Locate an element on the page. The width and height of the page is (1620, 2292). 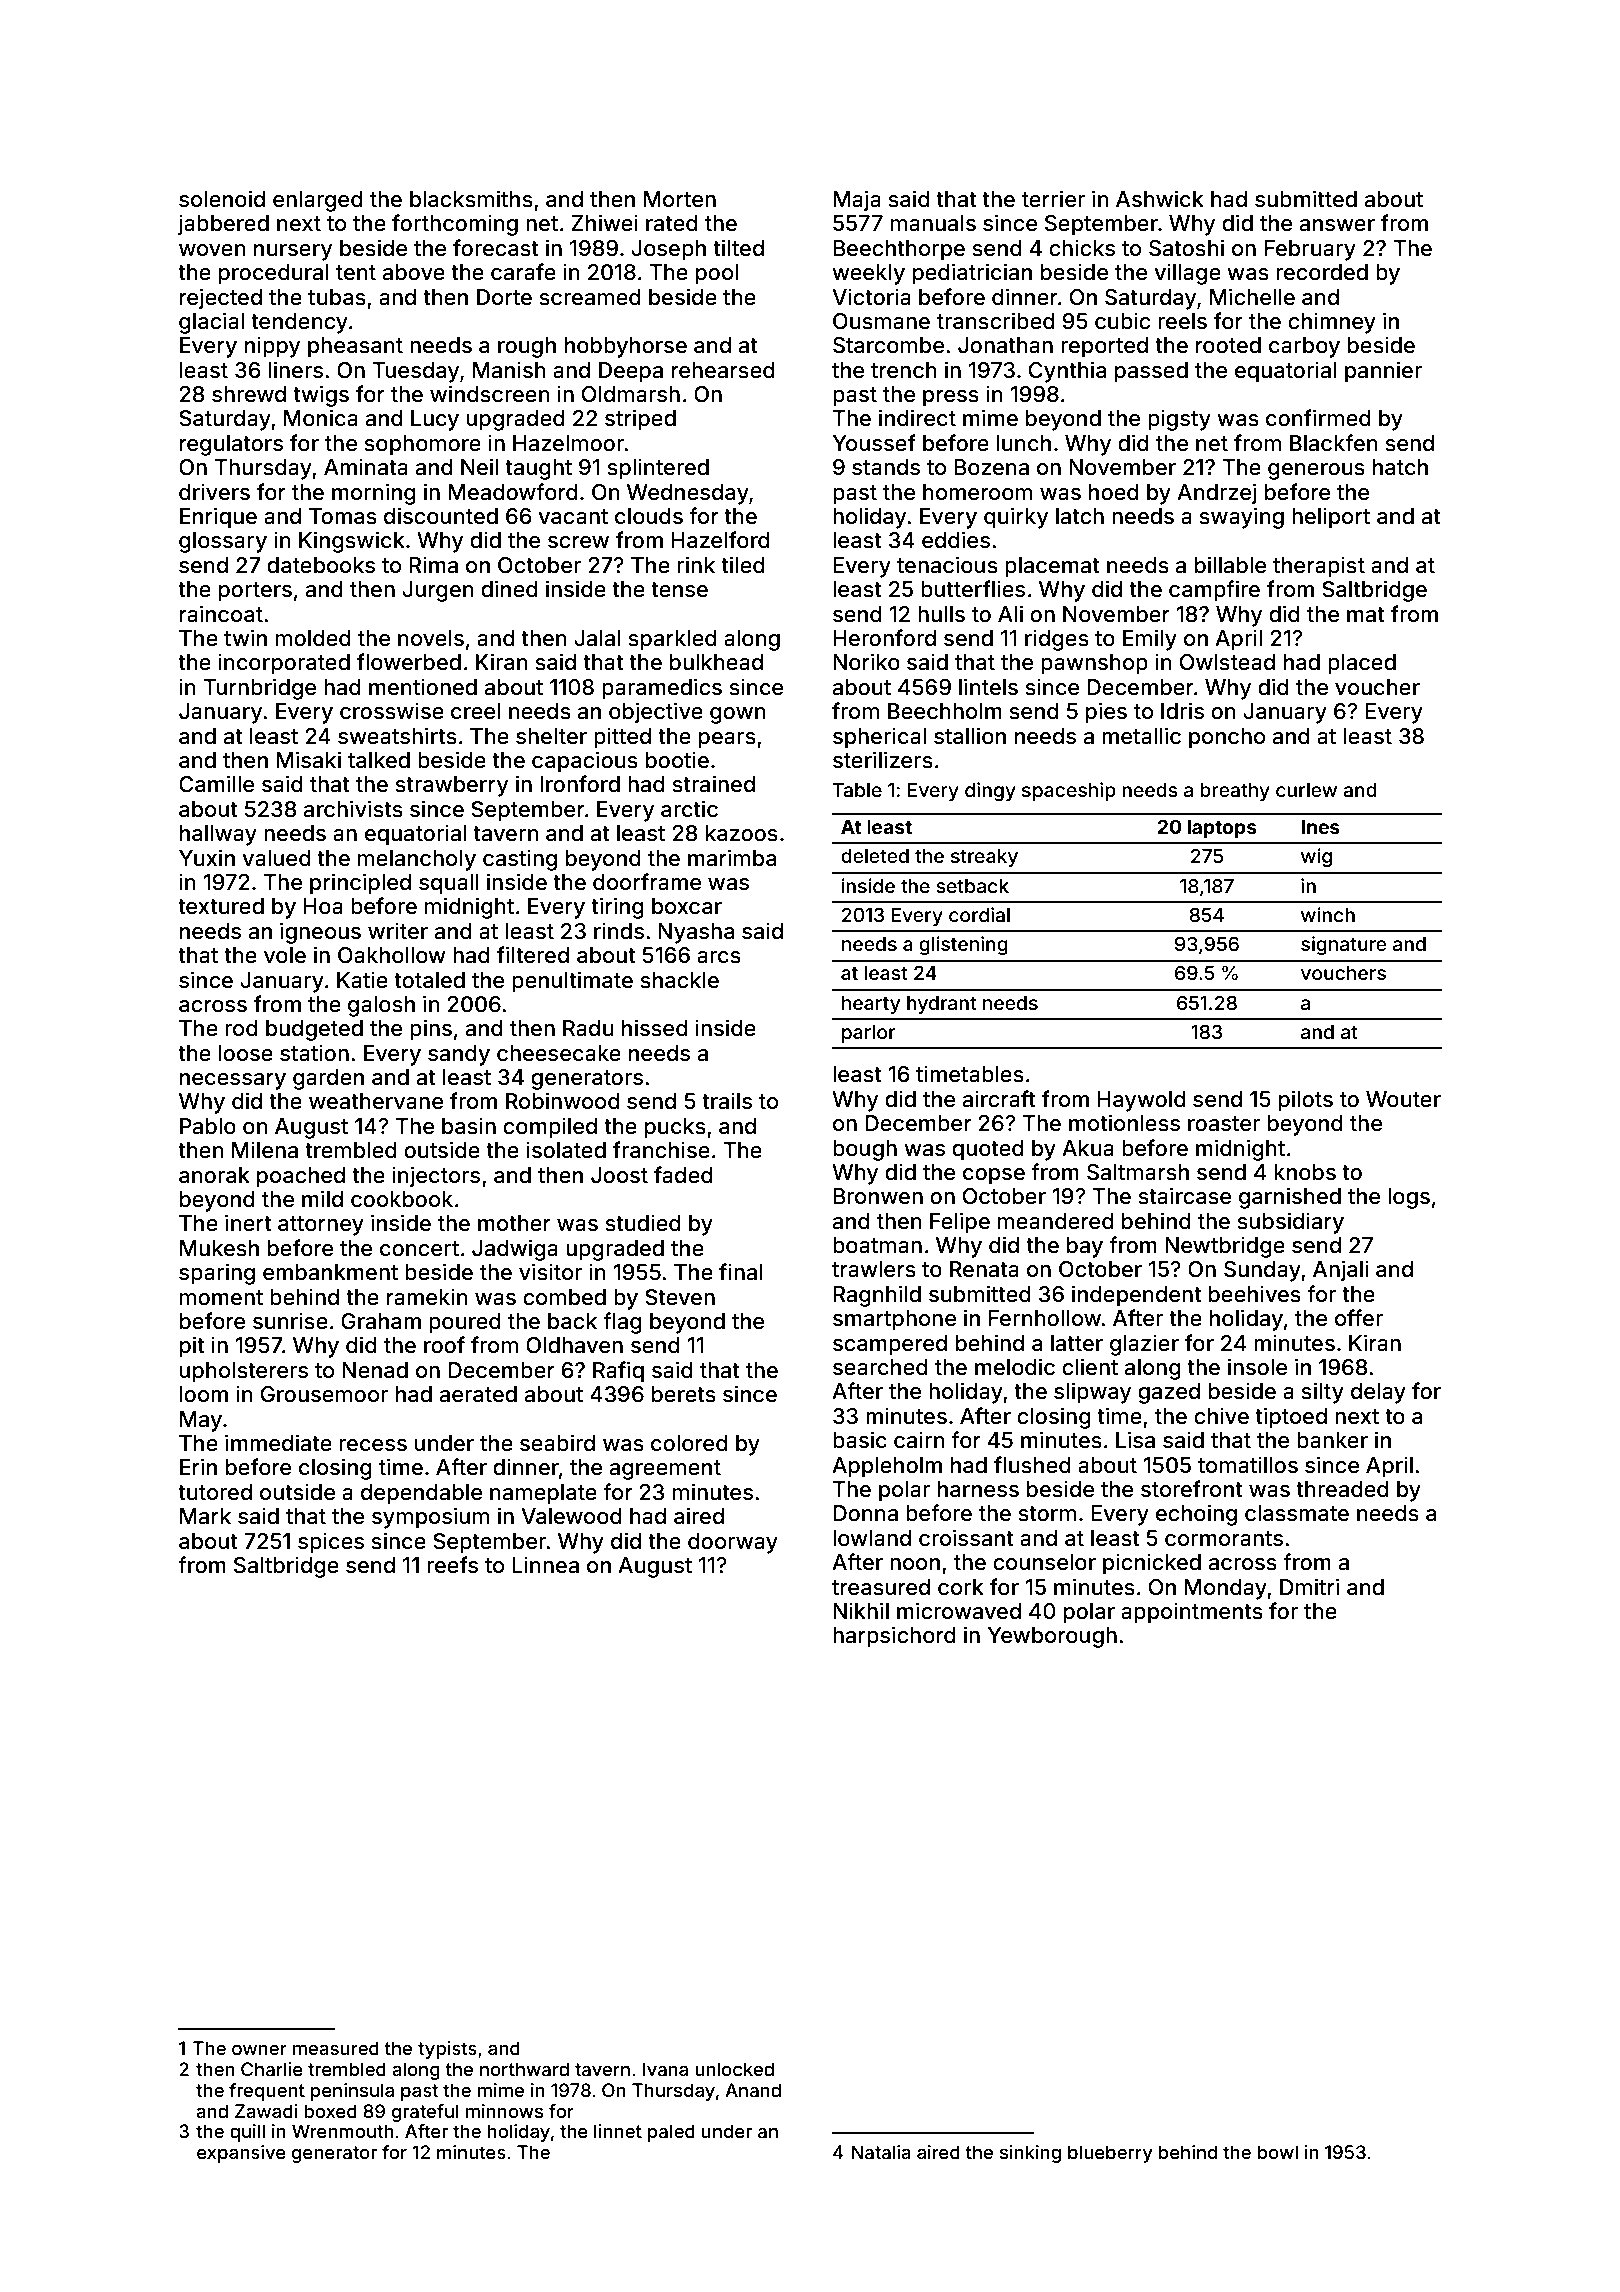
upholsterers is located at coordinates (244, 1372).
